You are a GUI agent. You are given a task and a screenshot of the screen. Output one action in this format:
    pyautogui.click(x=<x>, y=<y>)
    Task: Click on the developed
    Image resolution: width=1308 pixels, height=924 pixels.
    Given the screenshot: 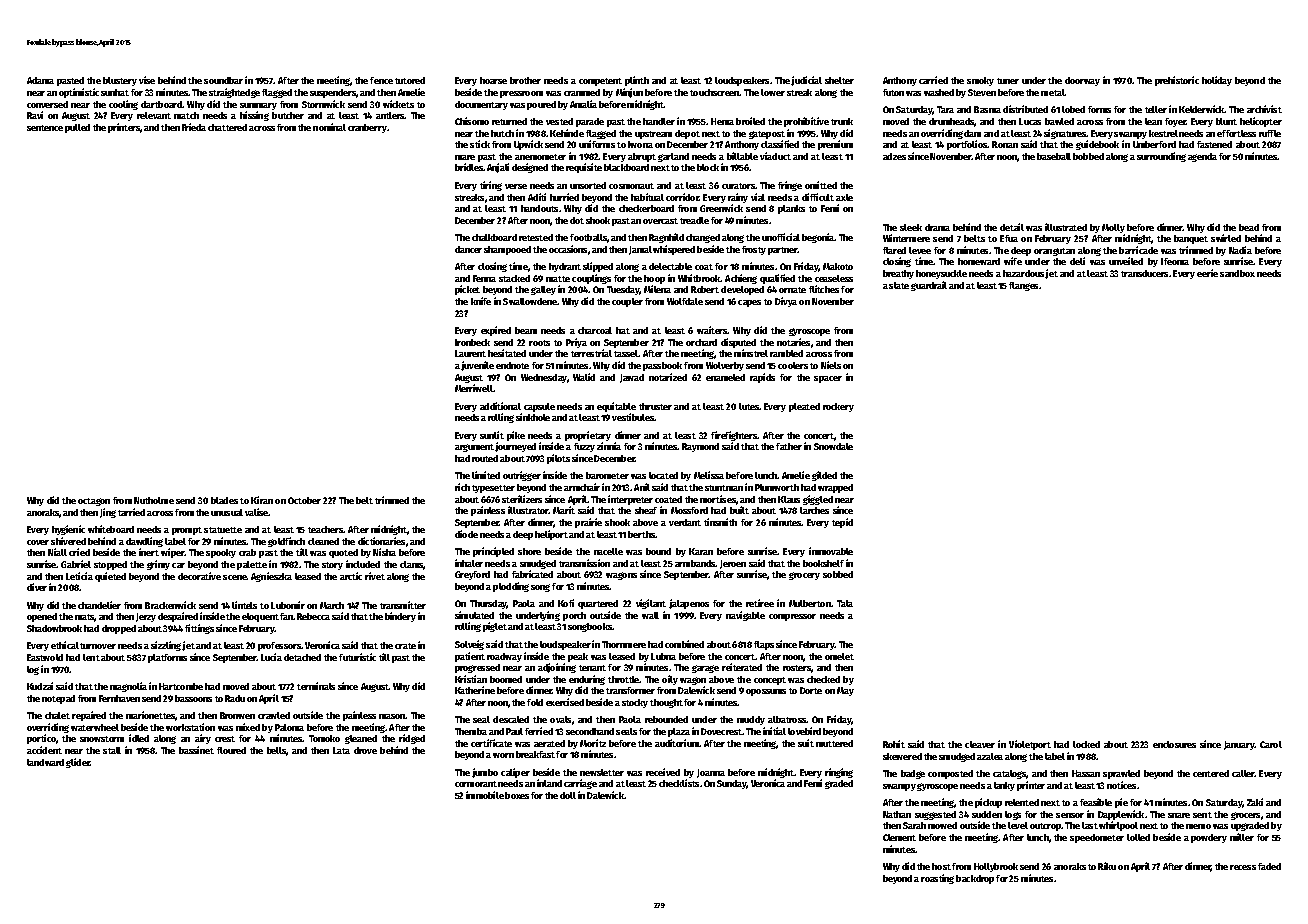 What is the action you would take?
    pyautogui.click(x=742, y=290)
